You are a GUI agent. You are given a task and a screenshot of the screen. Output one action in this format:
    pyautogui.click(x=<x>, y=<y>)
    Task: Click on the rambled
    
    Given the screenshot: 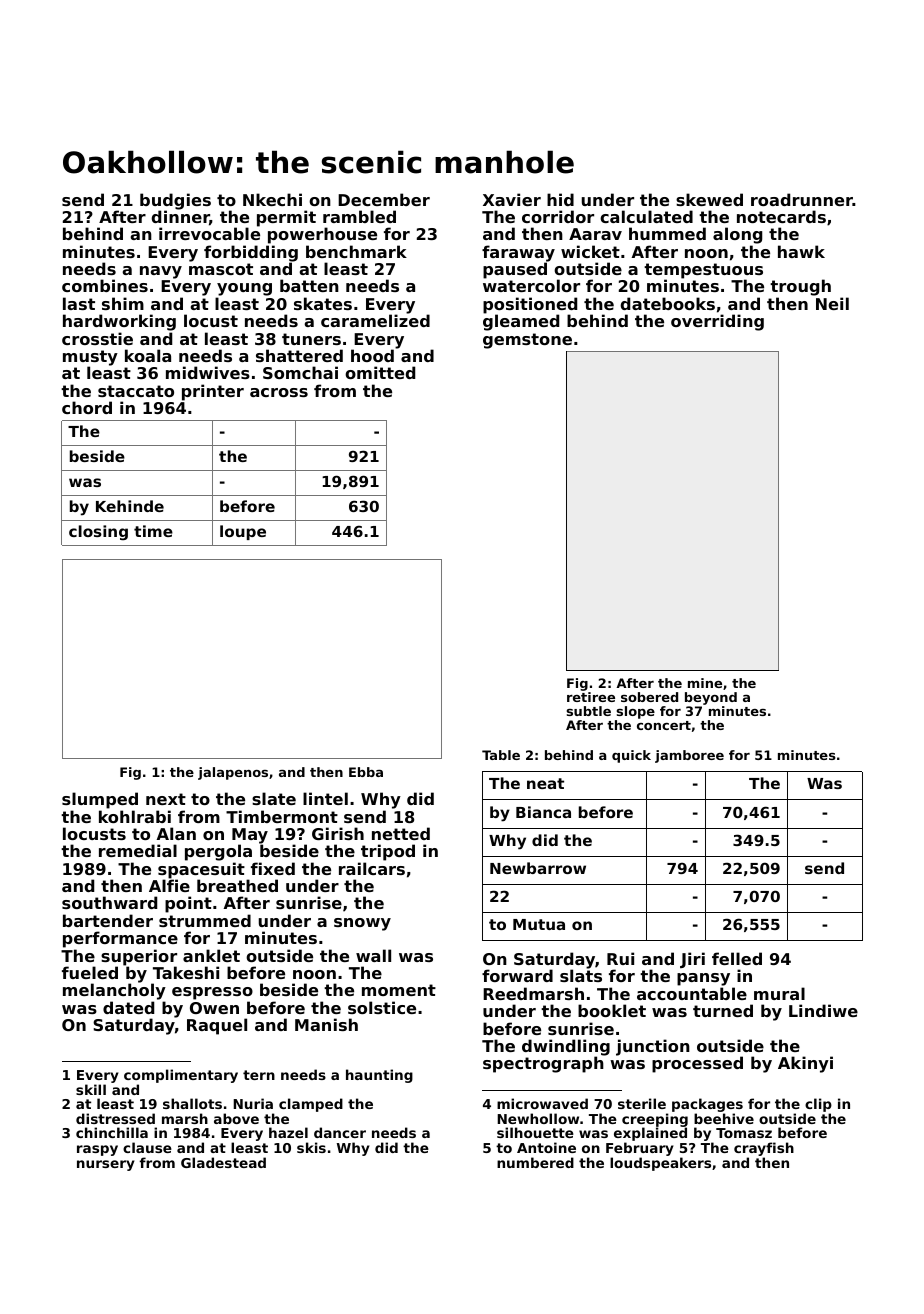 What is the action you would take?
    pyautogui.click(x=359, y=216)
